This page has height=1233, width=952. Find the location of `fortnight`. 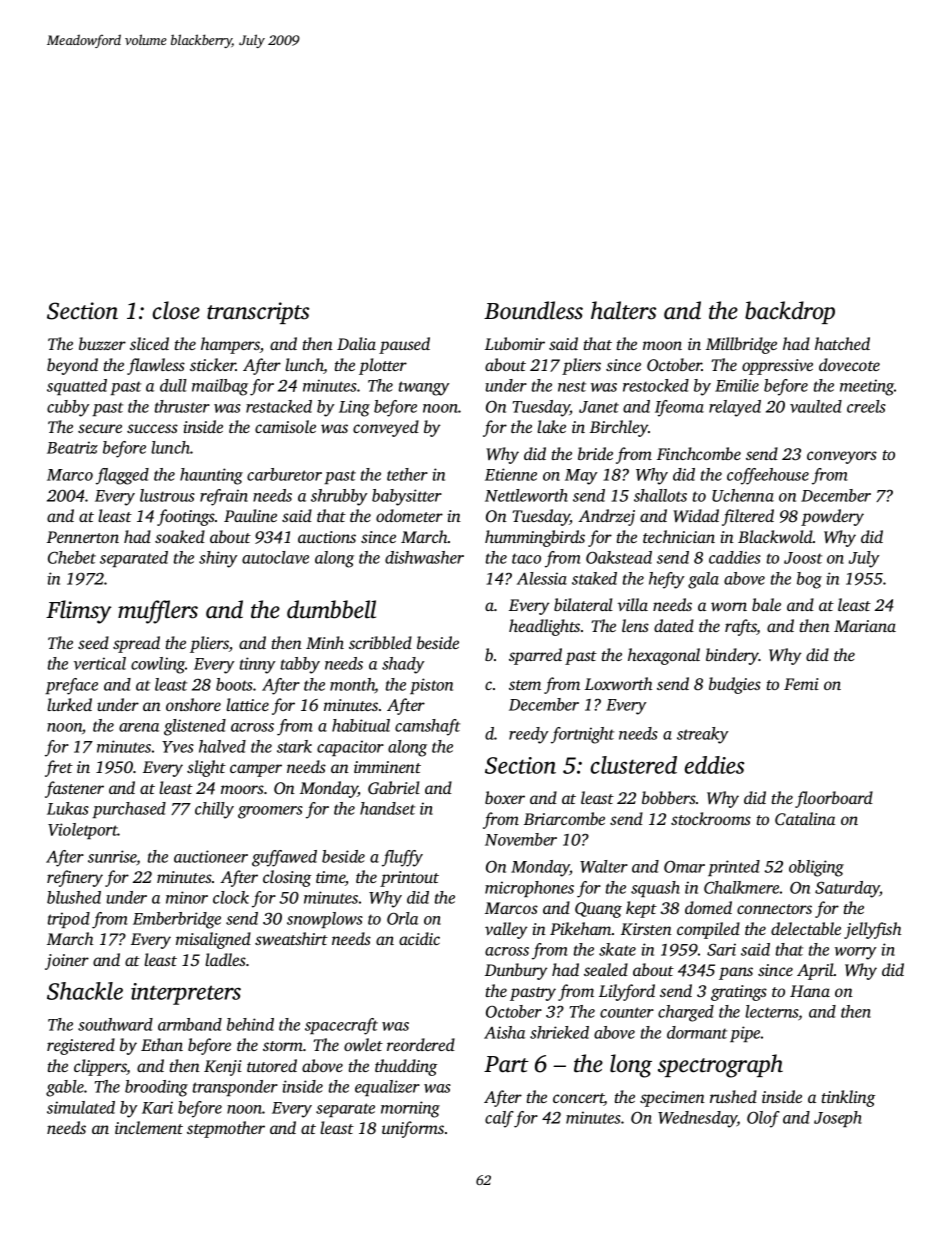

fortnight is located at coordinates (582, 735).
